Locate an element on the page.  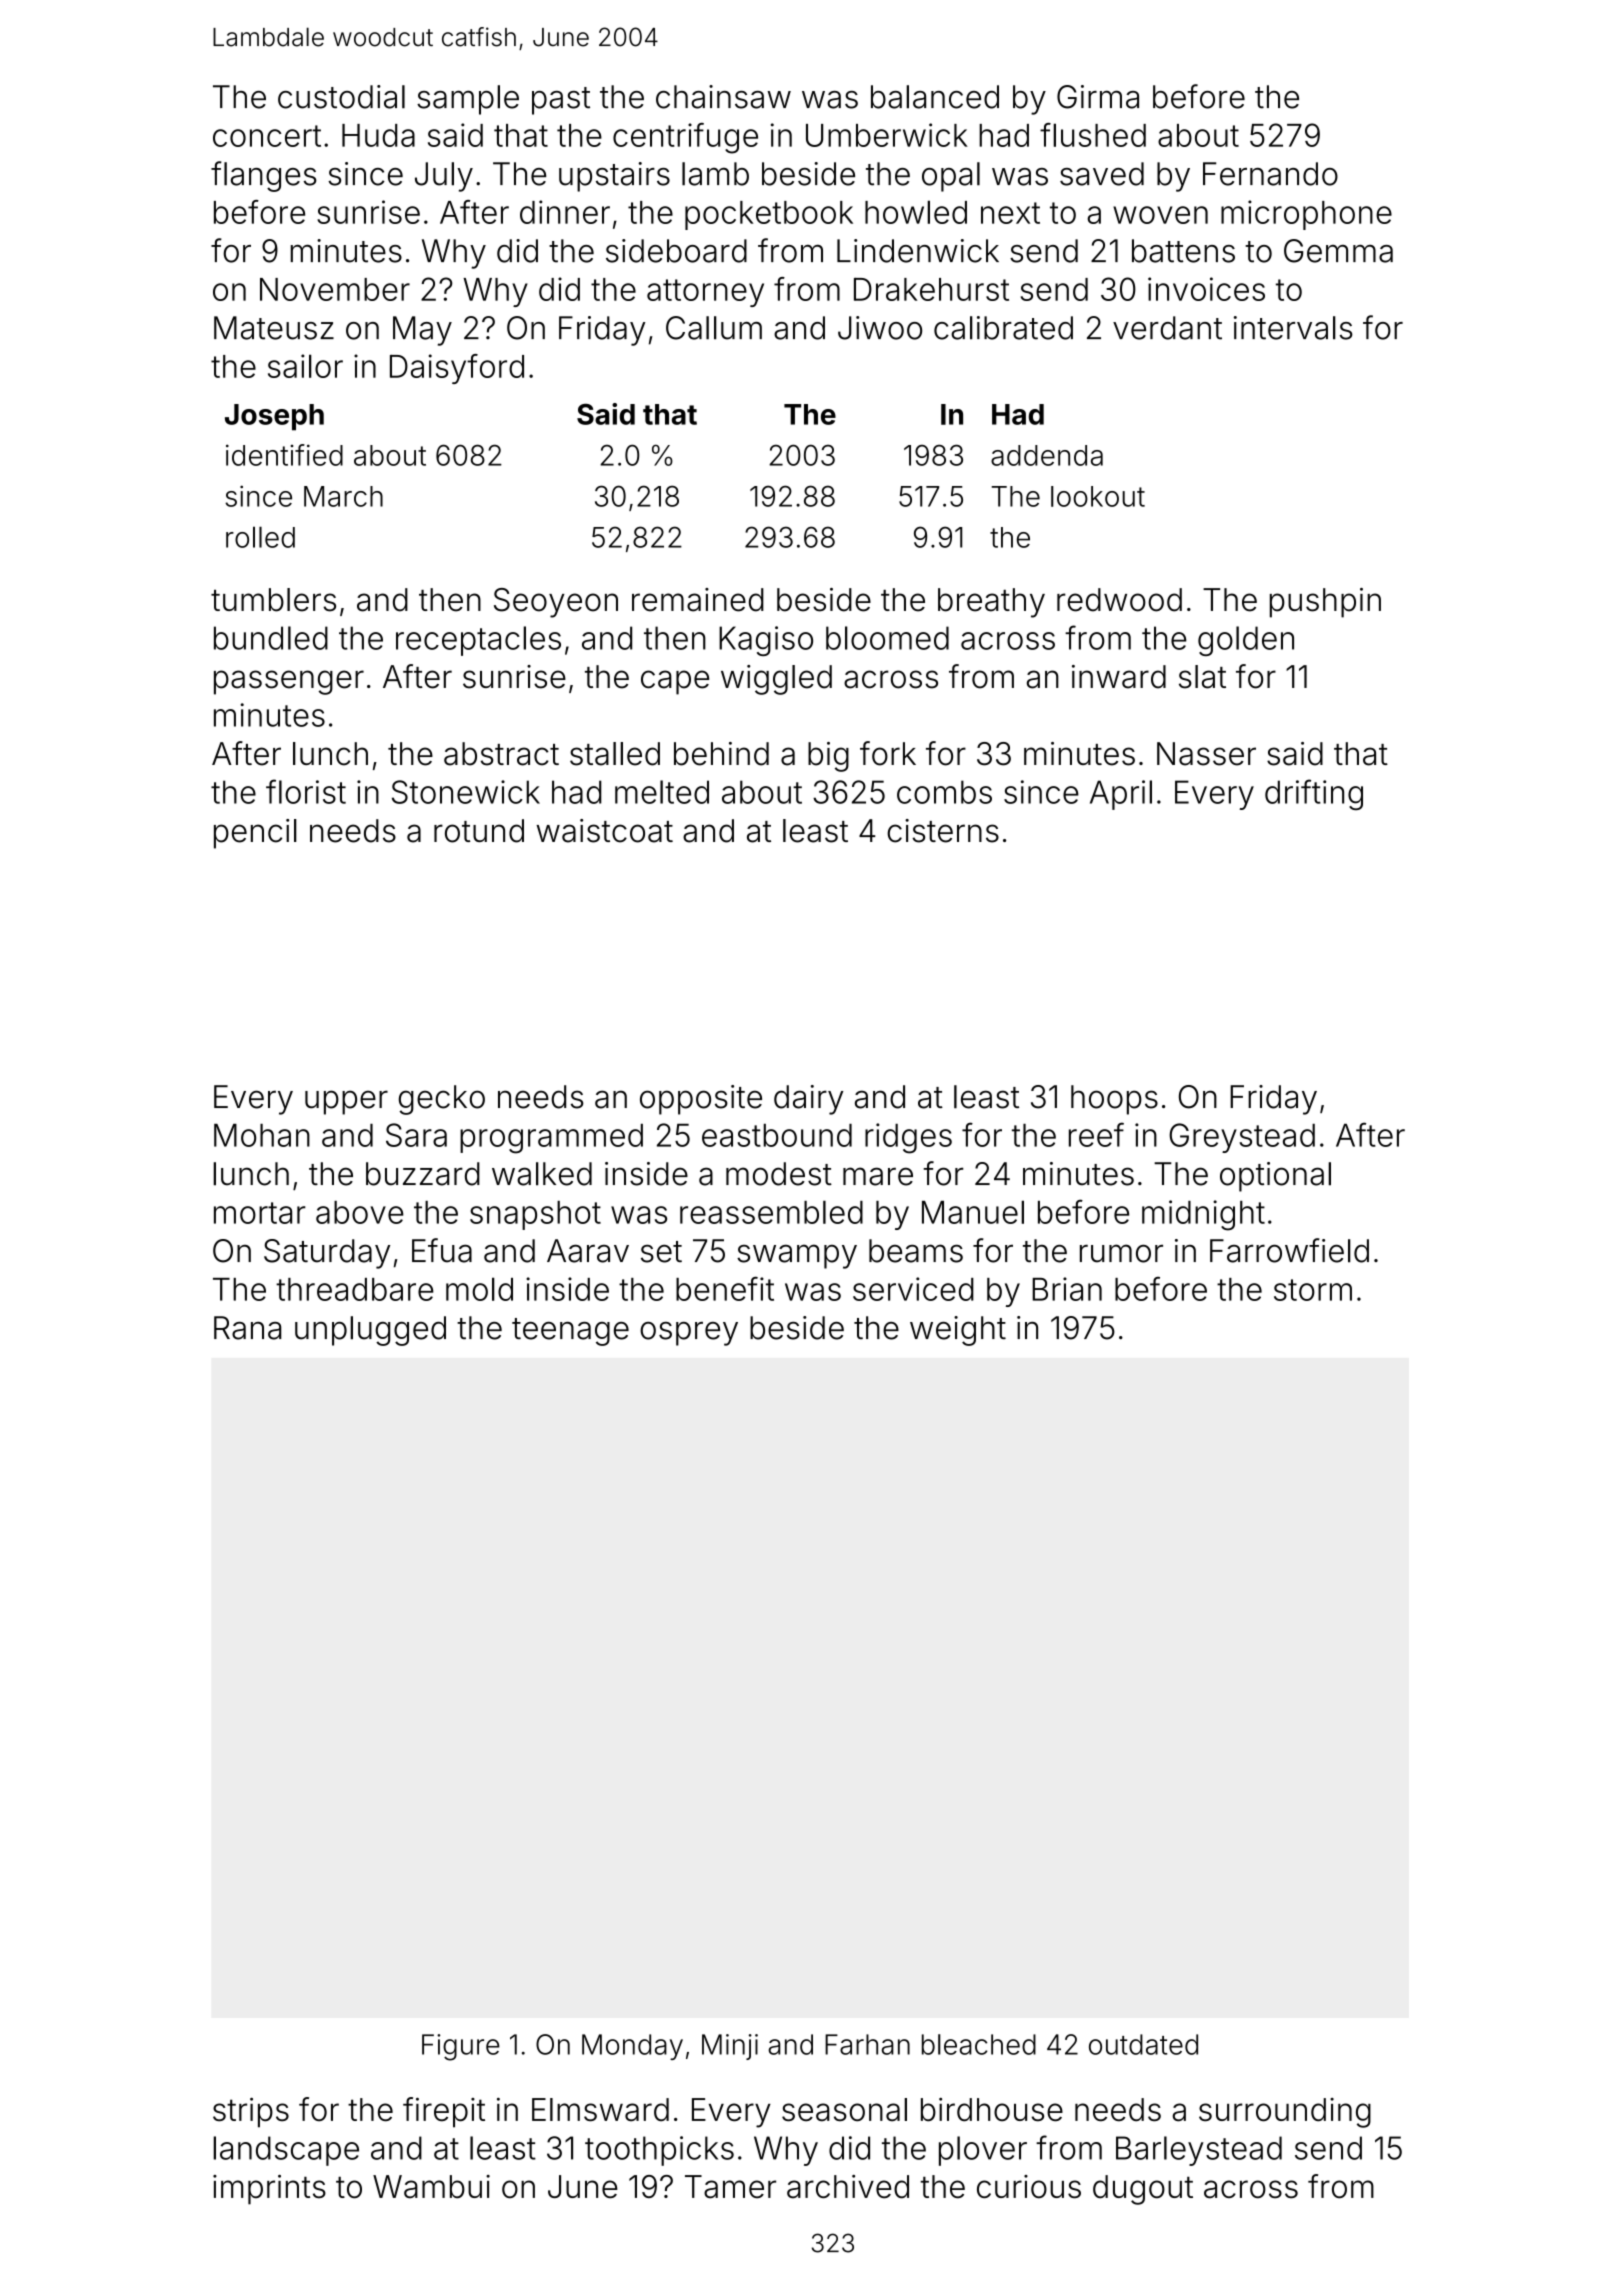
Figure is located at coordinates (461, 2047).
